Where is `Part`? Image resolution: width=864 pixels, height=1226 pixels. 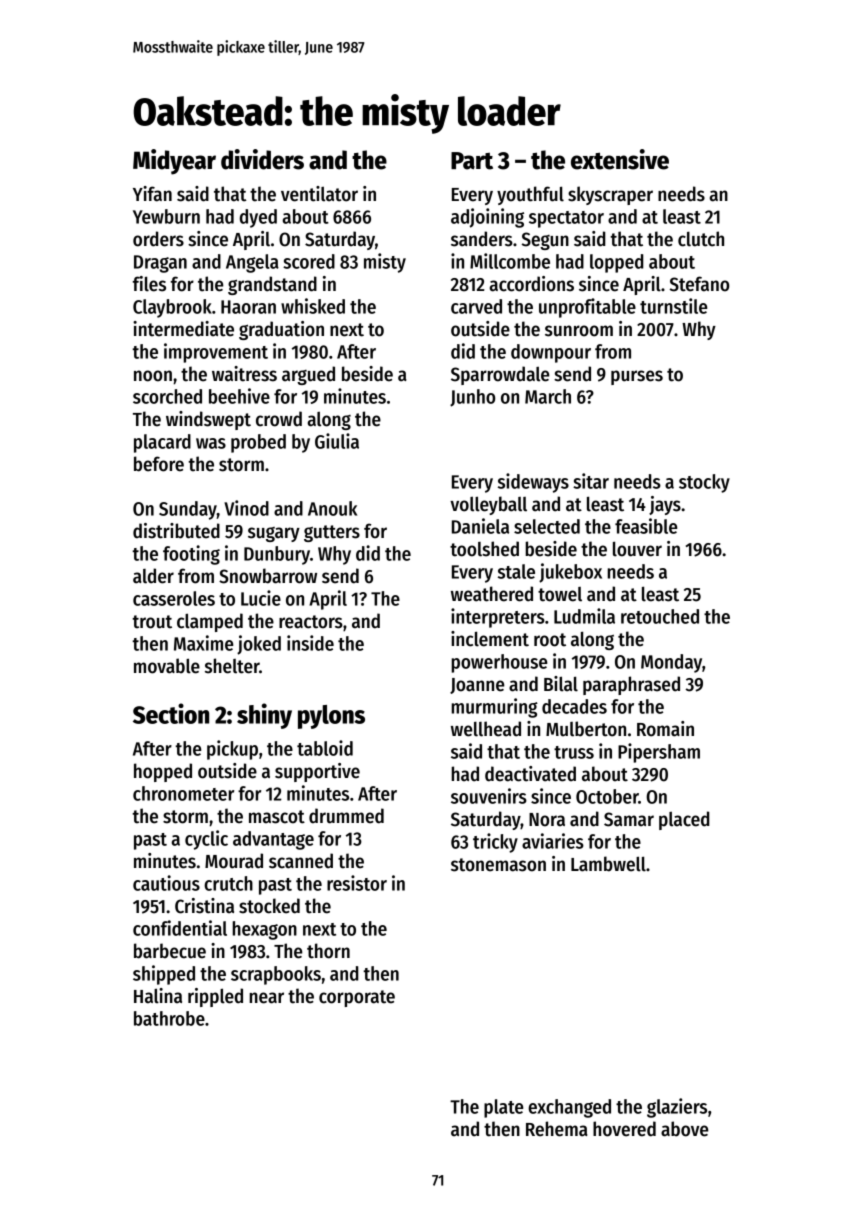 Part is located at coordinates (472, 161).
